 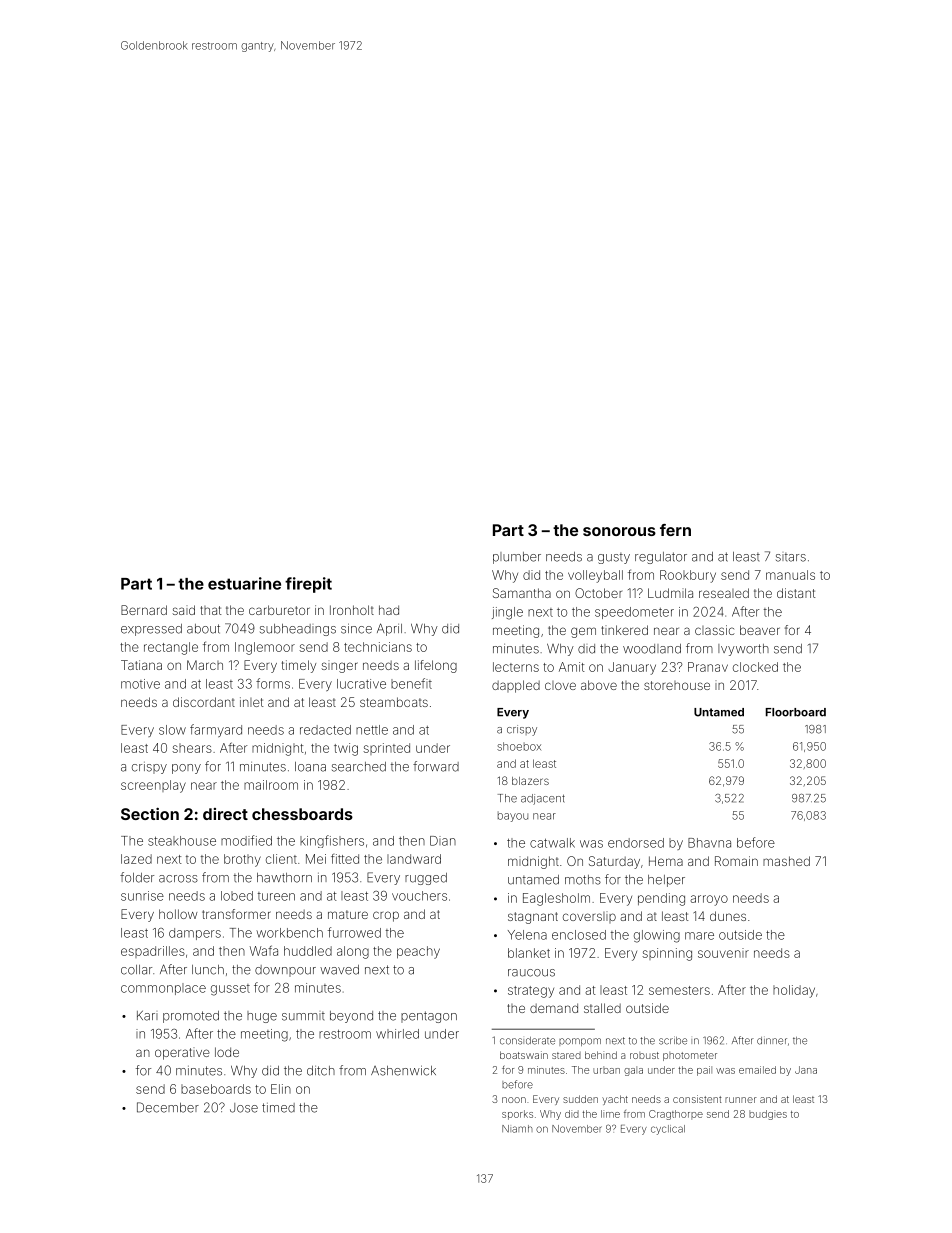 What do you see at coordinates (675, 530) in the image?
I see `fern` at bounding box center [675, 530].
